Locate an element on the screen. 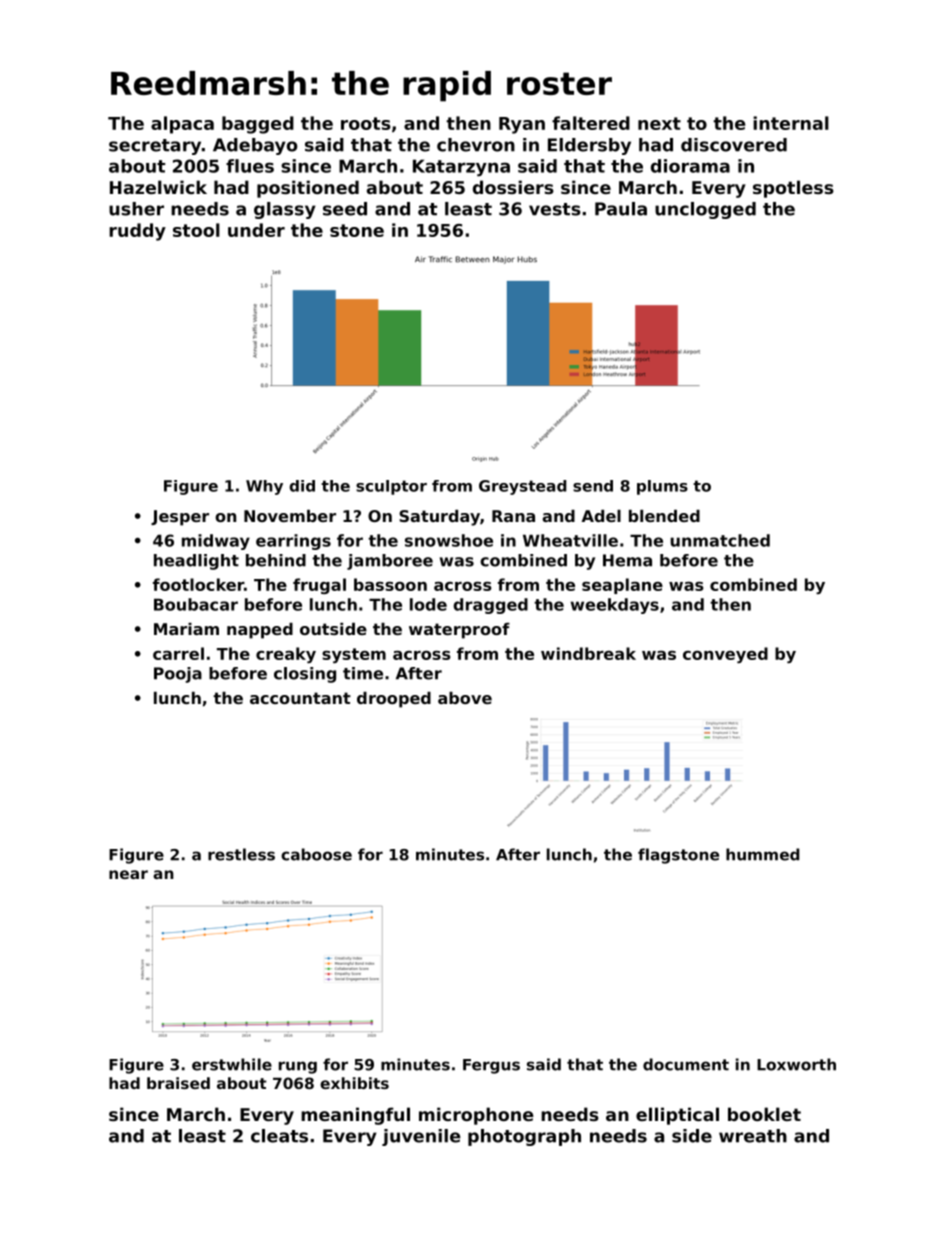 This screenshot has height=1233, width=952. under is located at coordinates (256, 230).
